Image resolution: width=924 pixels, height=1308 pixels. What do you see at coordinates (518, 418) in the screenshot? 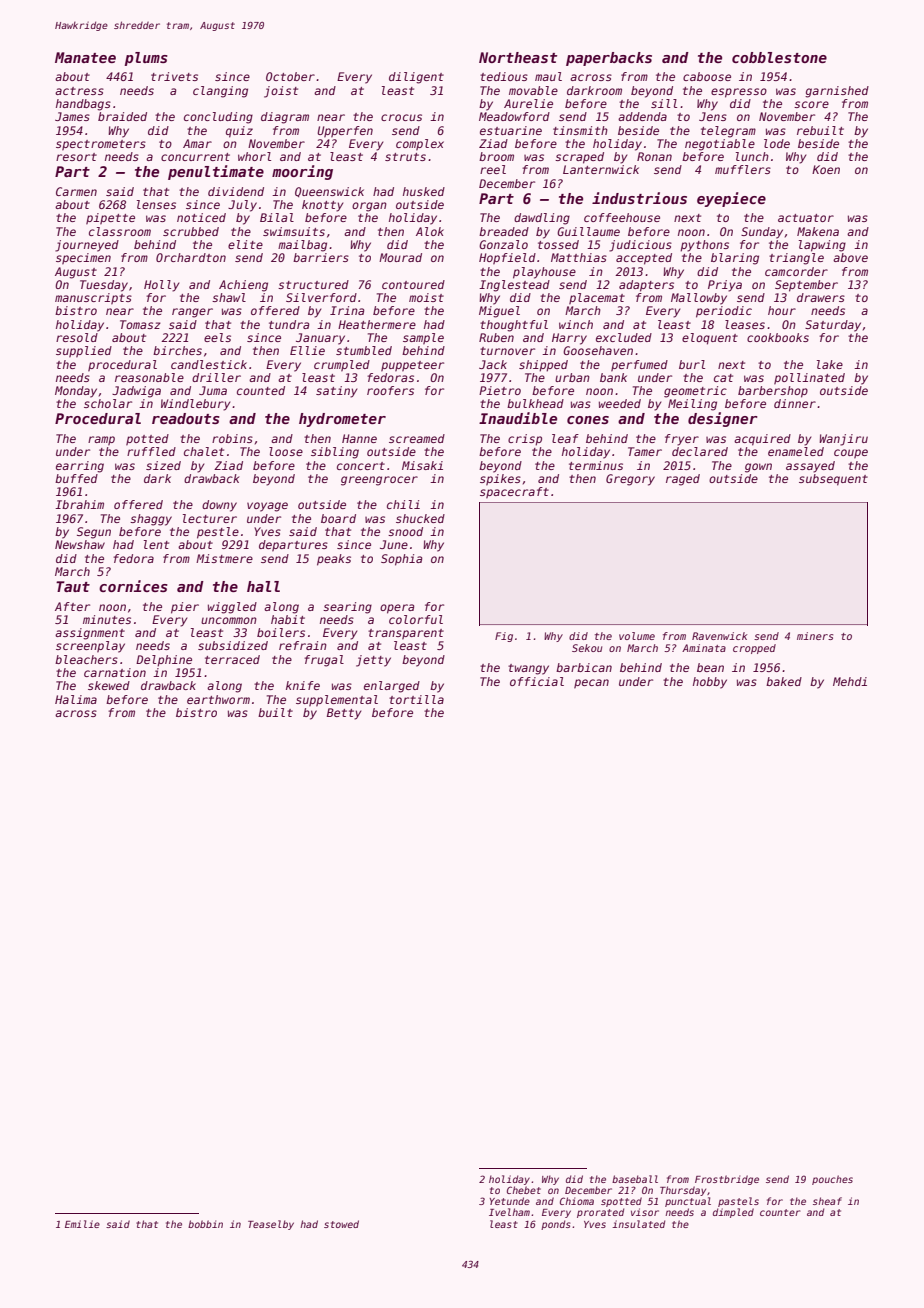
I see `Inaudible` at bounding box center [518, 418].
